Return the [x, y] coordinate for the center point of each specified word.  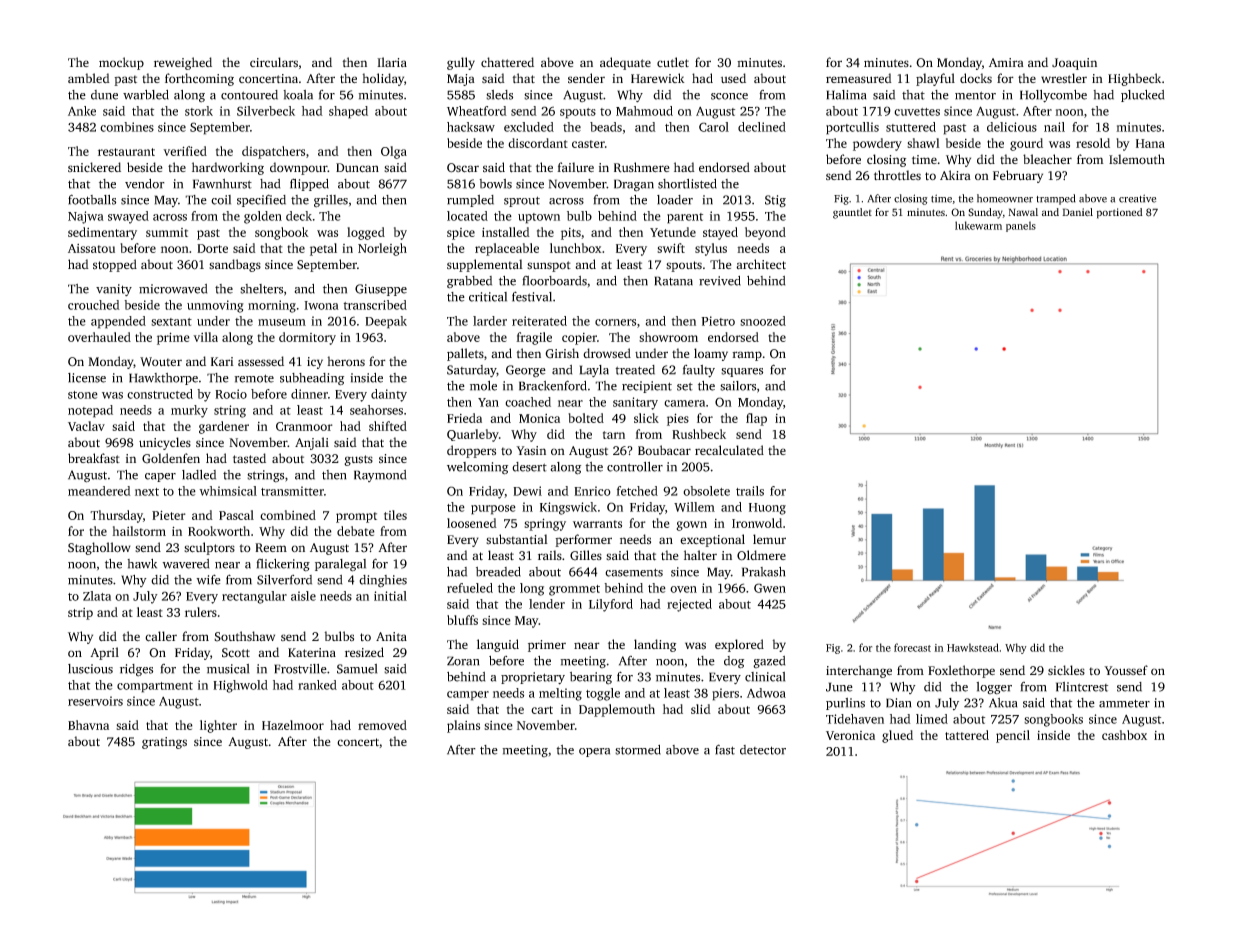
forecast [912, 647]
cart [542, 710]
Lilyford [611, 605]
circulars [274, 62]
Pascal [236, 515]
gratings [164, 743]
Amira [1006, 62]
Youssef [1126, 670]
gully [461, 63]
